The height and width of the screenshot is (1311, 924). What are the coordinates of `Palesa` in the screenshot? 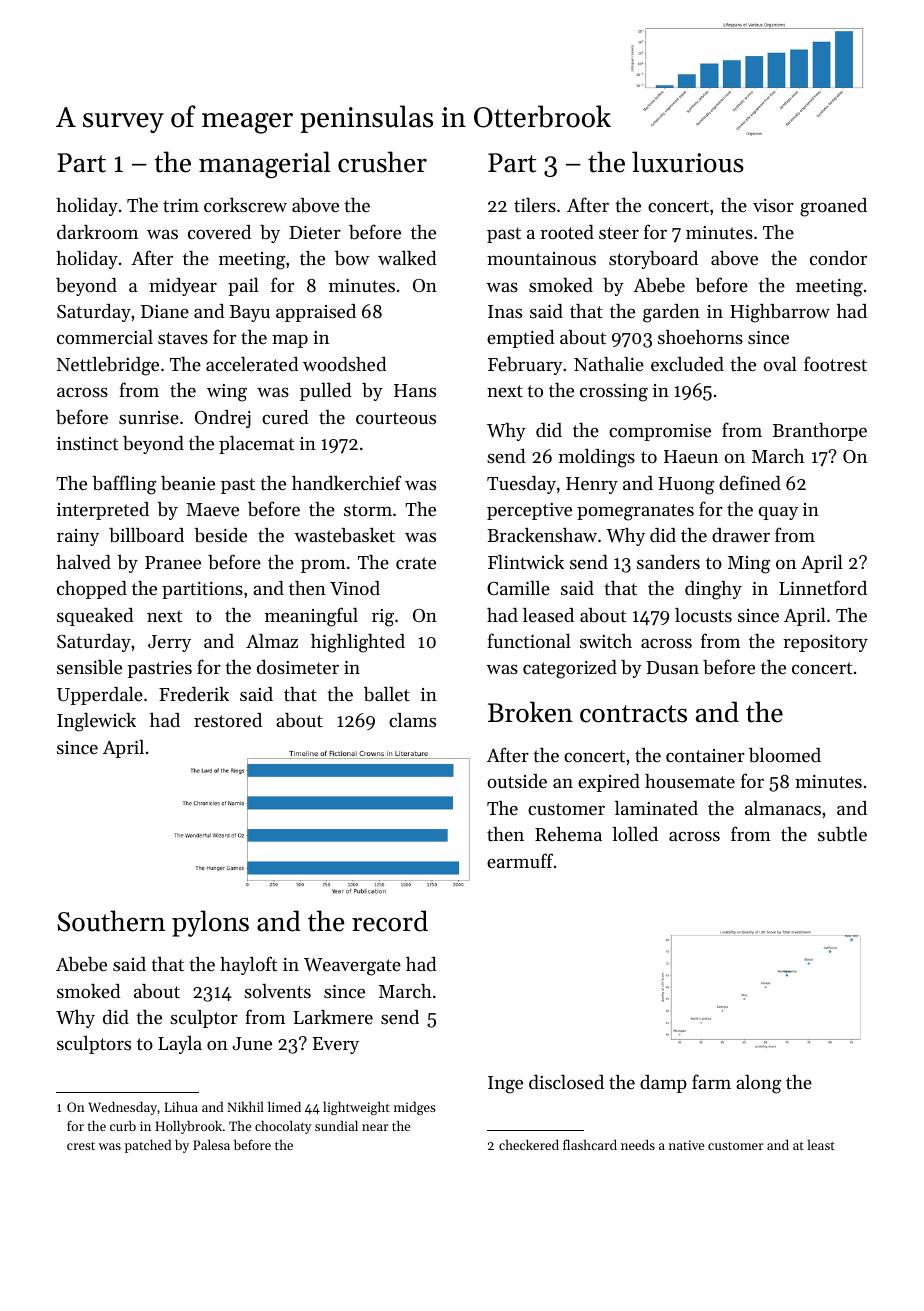 It's located at (211, 1145).
